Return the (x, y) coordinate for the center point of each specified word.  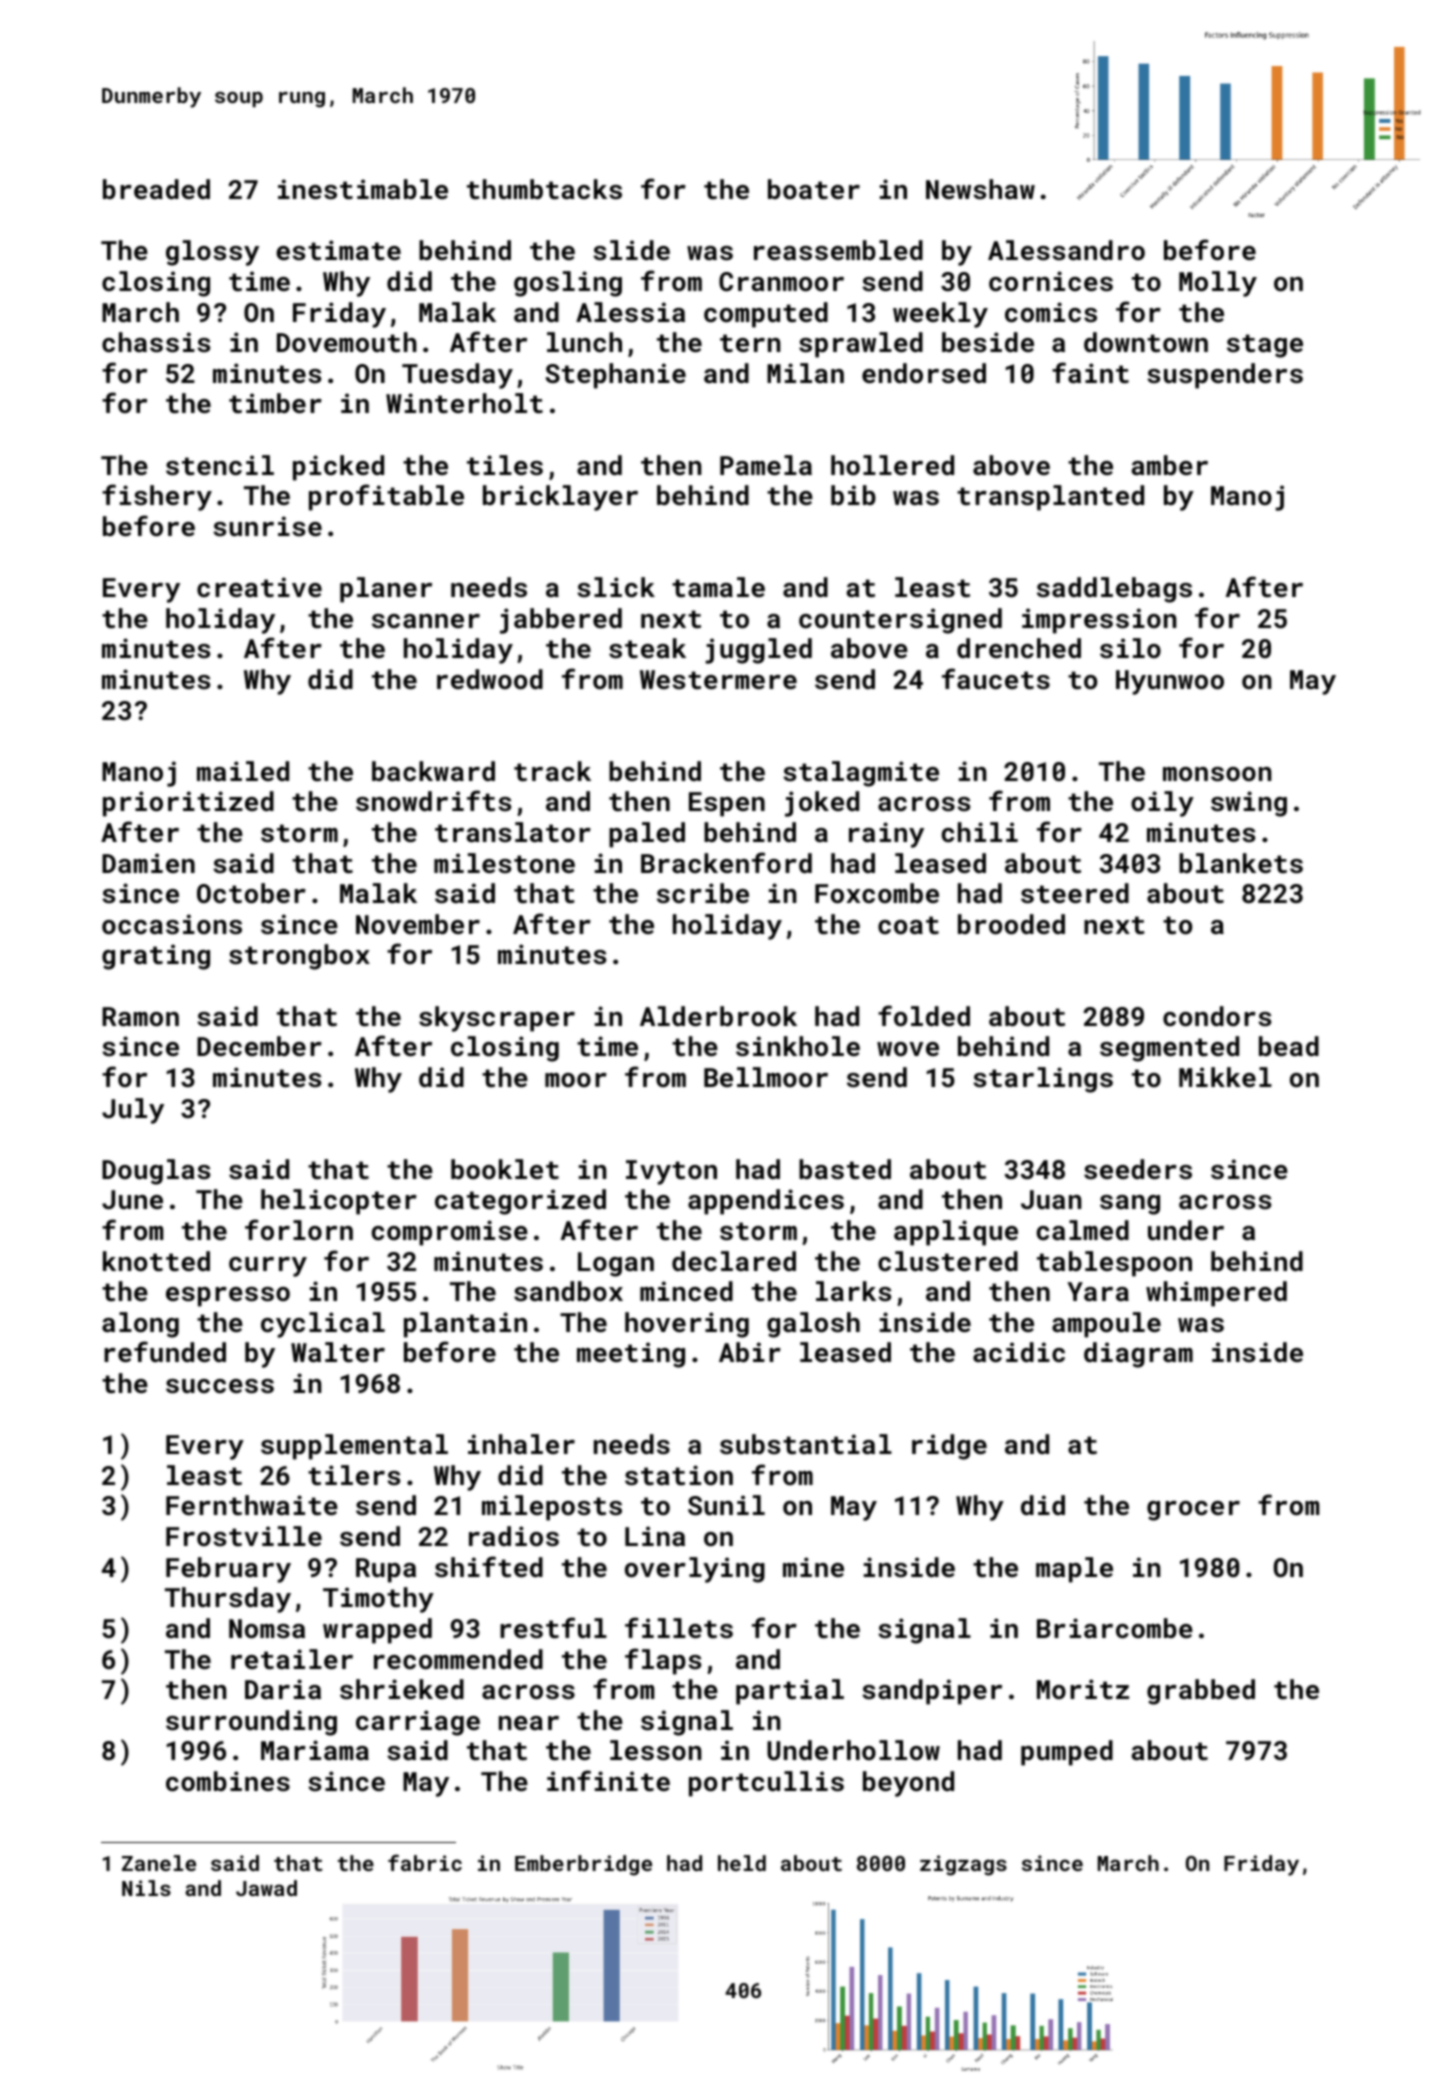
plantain (465, 1325)
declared (734, 1261)
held (742, 1863)
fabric (425, 1862)
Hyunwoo (1170, 682)
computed (766, 315)
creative (259, 587)
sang (1130, 1205)
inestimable (363, 189)
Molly (1218, 284)
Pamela (766, 465)
